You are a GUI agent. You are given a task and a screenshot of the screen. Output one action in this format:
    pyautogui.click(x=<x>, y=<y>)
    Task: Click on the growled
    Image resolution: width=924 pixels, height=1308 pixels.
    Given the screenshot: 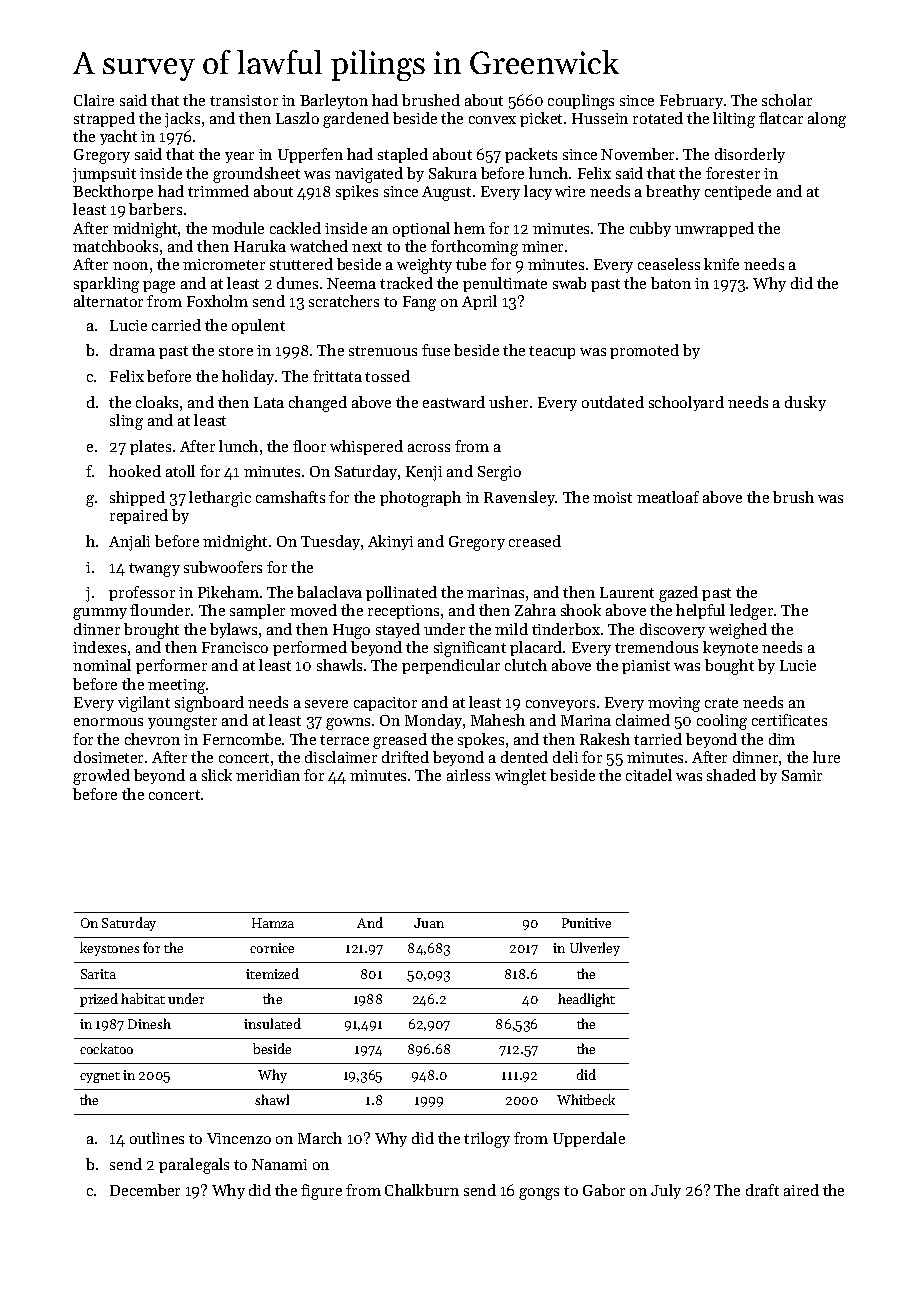 What is the action you would take?
    pyautogui.click(x=101, y=777)
